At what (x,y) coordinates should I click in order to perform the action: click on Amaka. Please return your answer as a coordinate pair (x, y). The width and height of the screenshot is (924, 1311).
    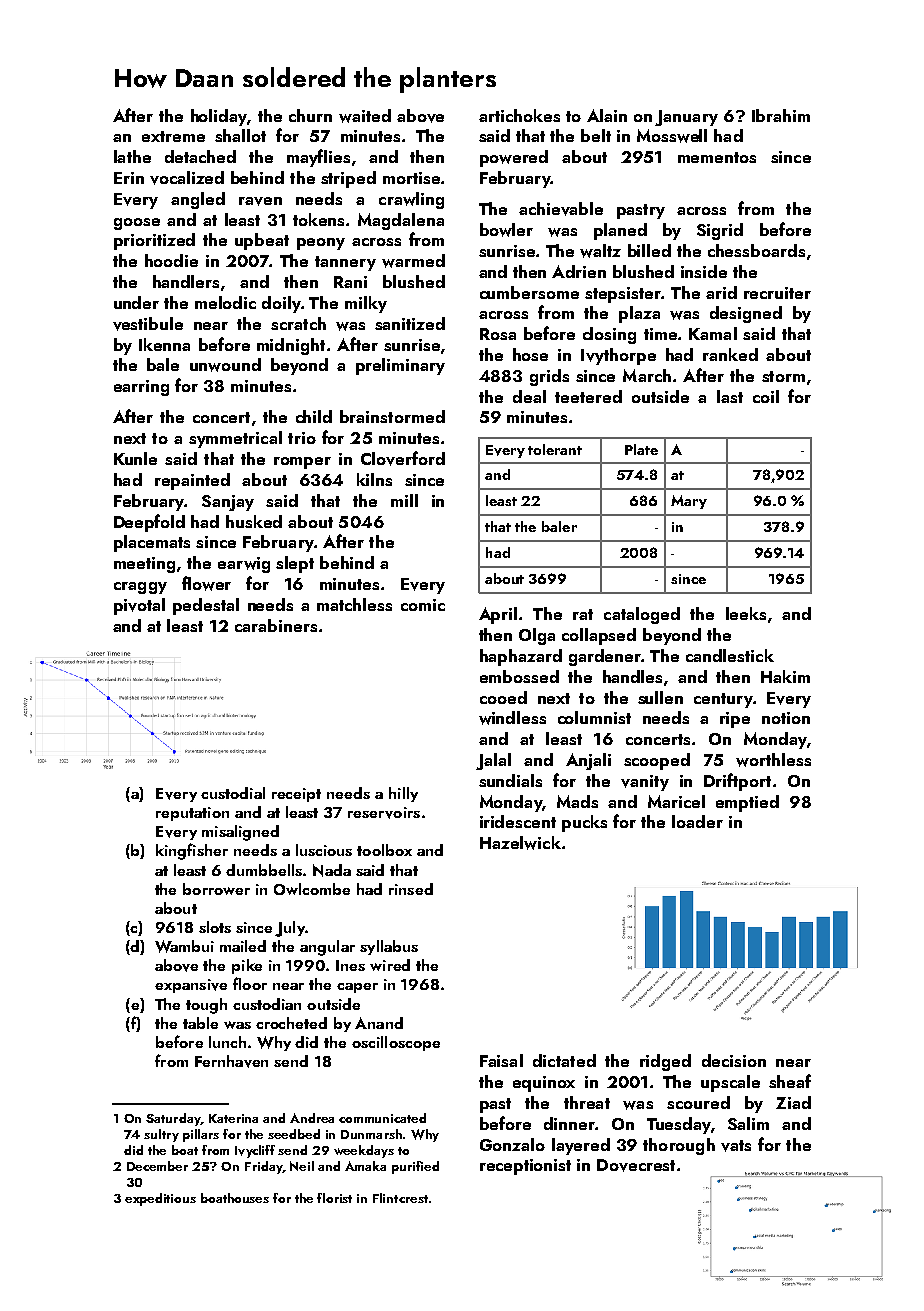
    Looking at the image, I should click on (365, 1166).
